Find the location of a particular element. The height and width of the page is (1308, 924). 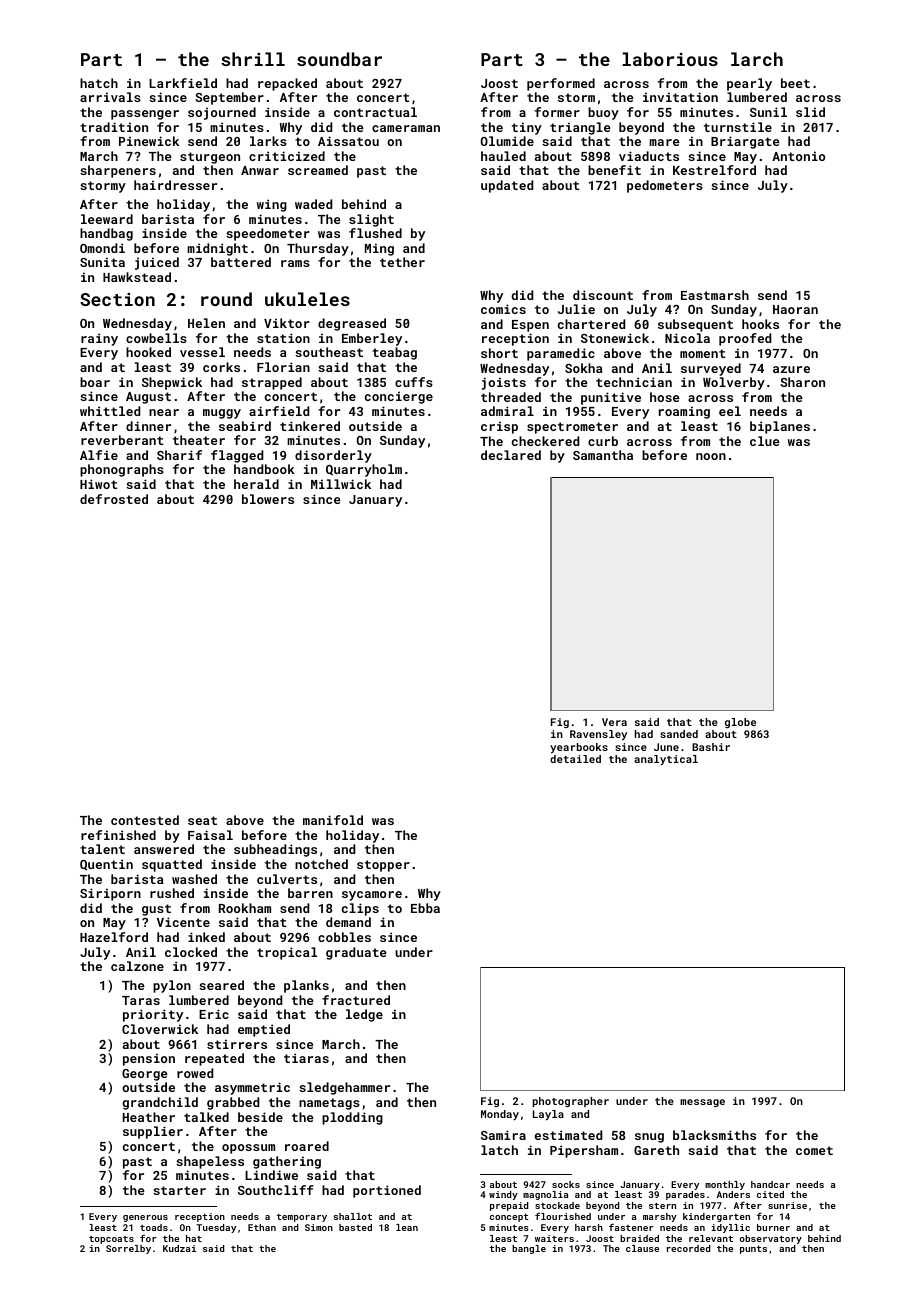

harsh is located at coordinates (589, 1227).
